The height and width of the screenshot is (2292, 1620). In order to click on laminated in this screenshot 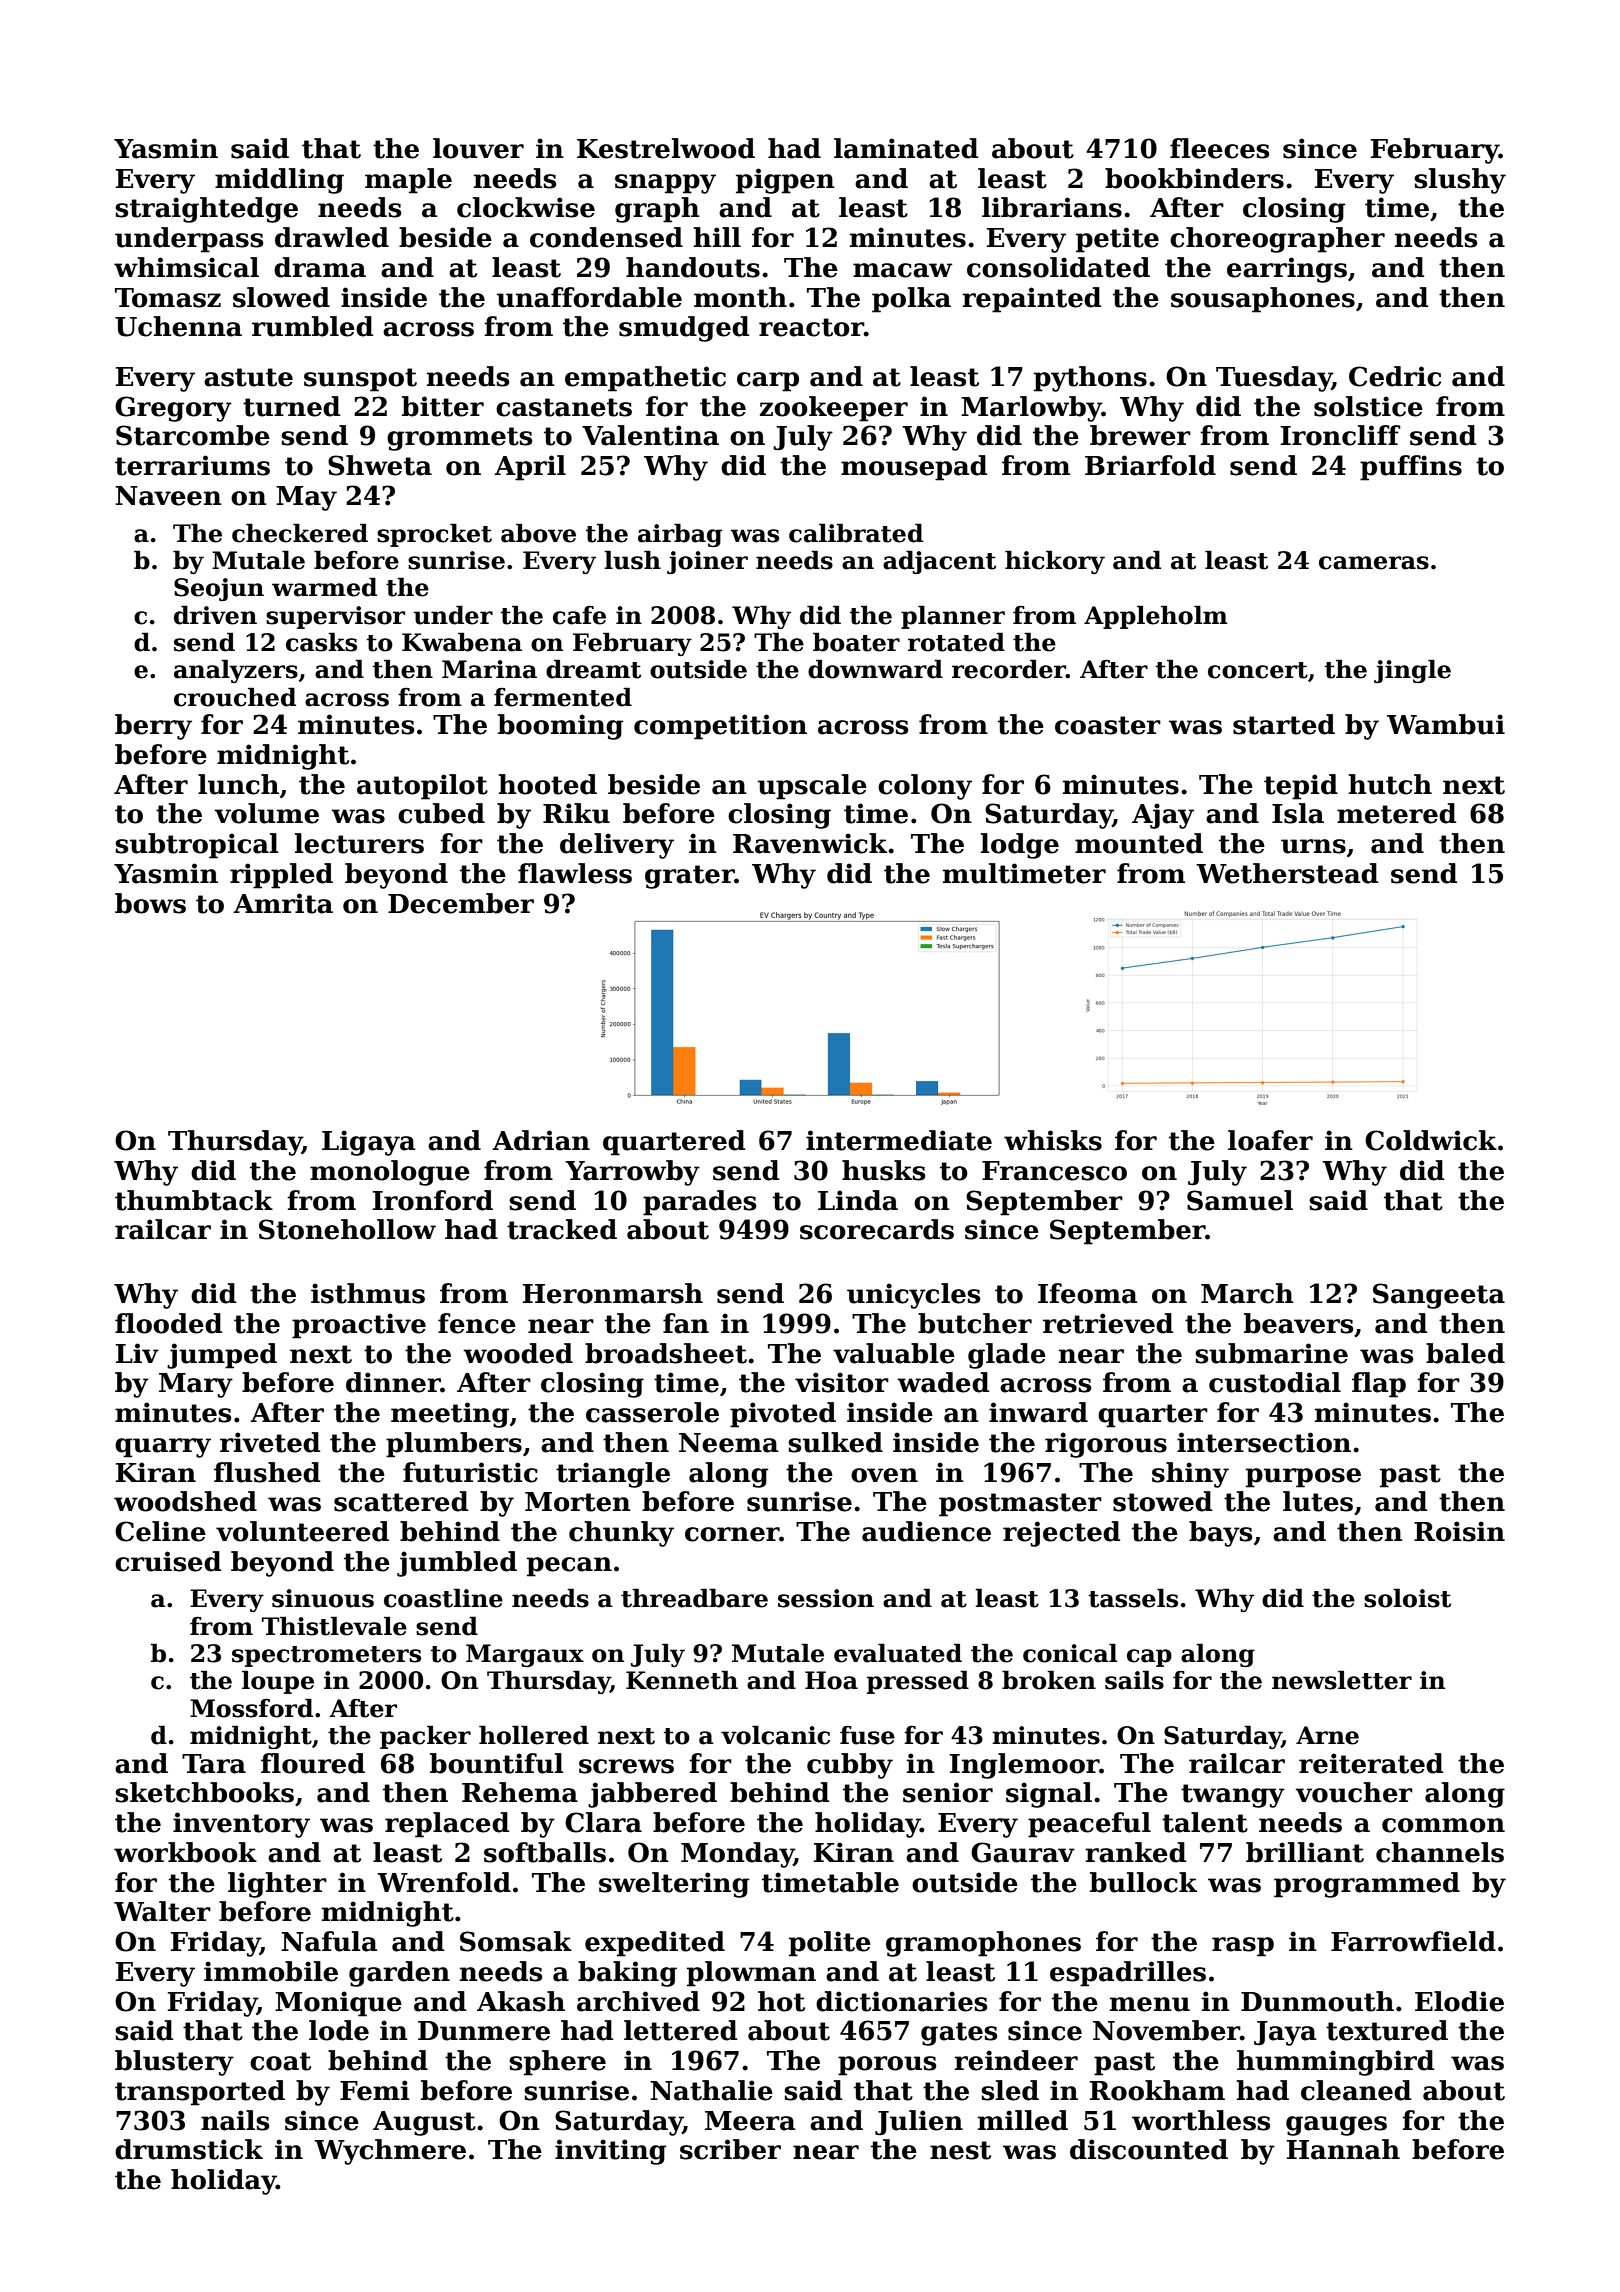, I will do `click(906, 148)`.
